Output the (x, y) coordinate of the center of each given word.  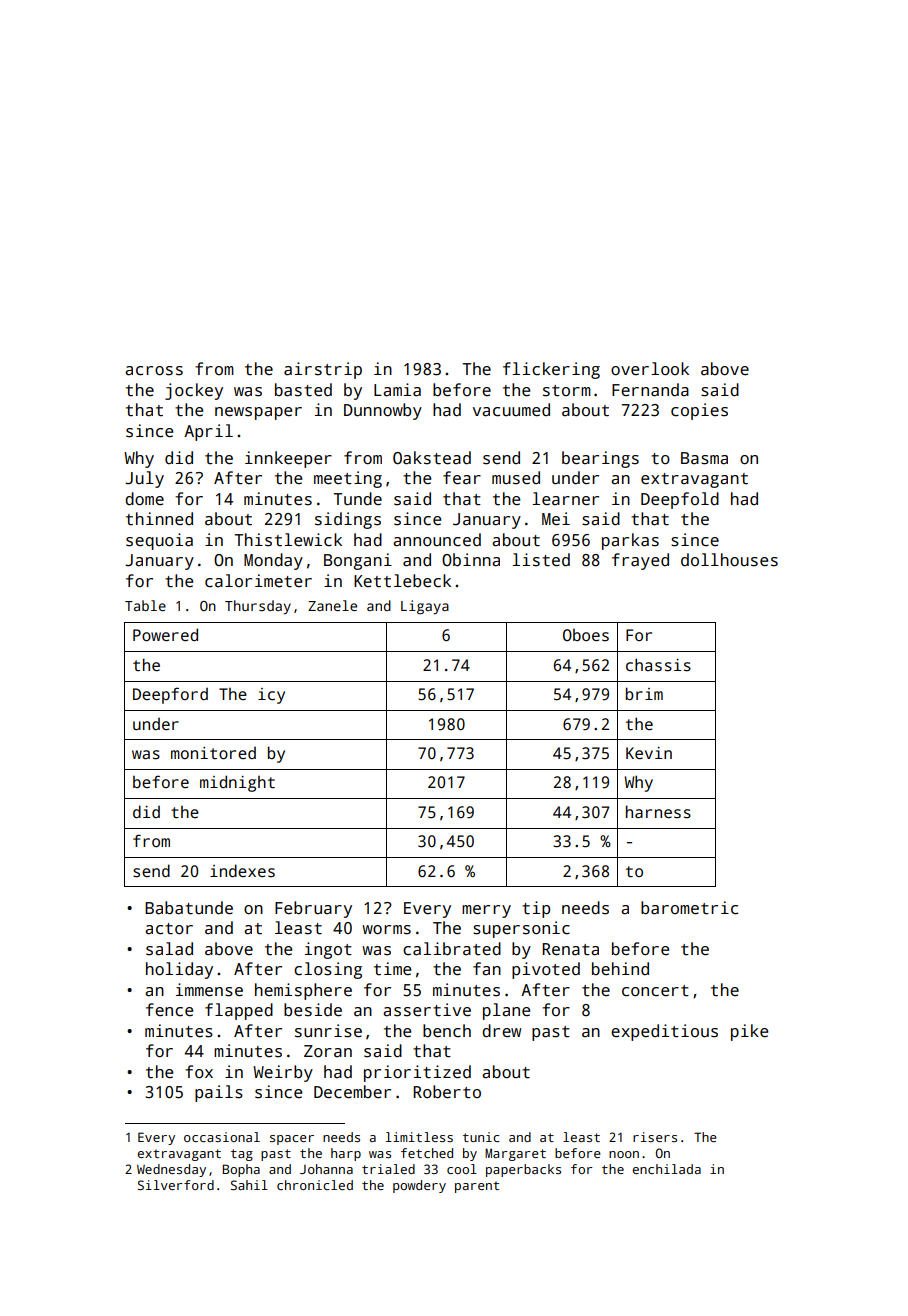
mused (516, 478)
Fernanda (650, 390)
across (154, 371)
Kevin (649, 753)
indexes (242, 871)
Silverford (176, 1185)
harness (658, 812)
